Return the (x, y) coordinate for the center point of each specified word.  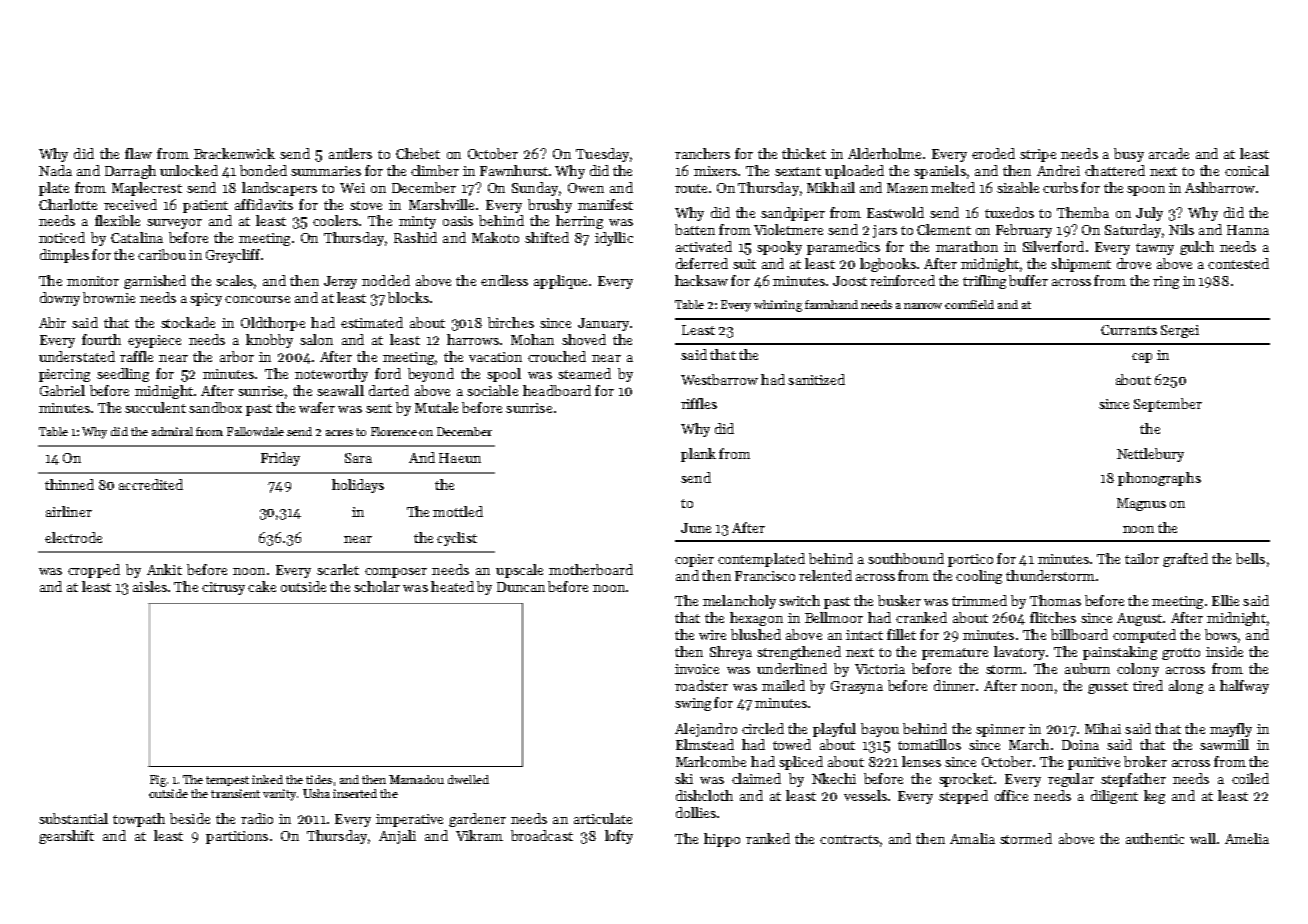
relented (825, 575)
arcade (1169, 153)
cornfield (969, 304)
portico (970, 560)
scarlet (338, 569)
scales (234, 280)
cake (262, 586)
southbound (906, 558)
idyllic (614, 239)
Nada (55, 170)
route (691, 188)
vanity (279, 795)
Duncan (521, 587)
